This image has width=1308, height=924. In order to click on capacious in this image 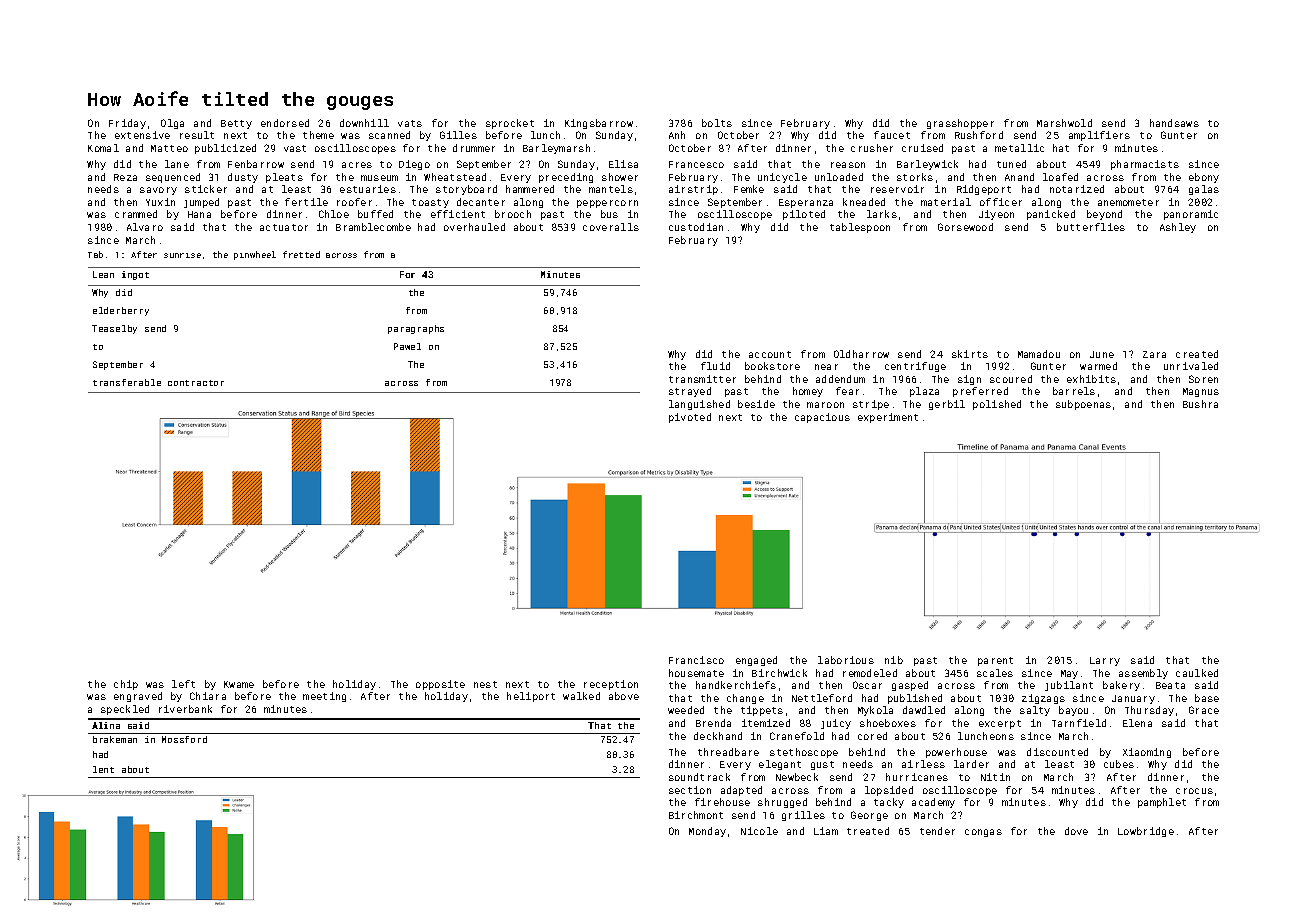, I will do `click(822, 418)`.
